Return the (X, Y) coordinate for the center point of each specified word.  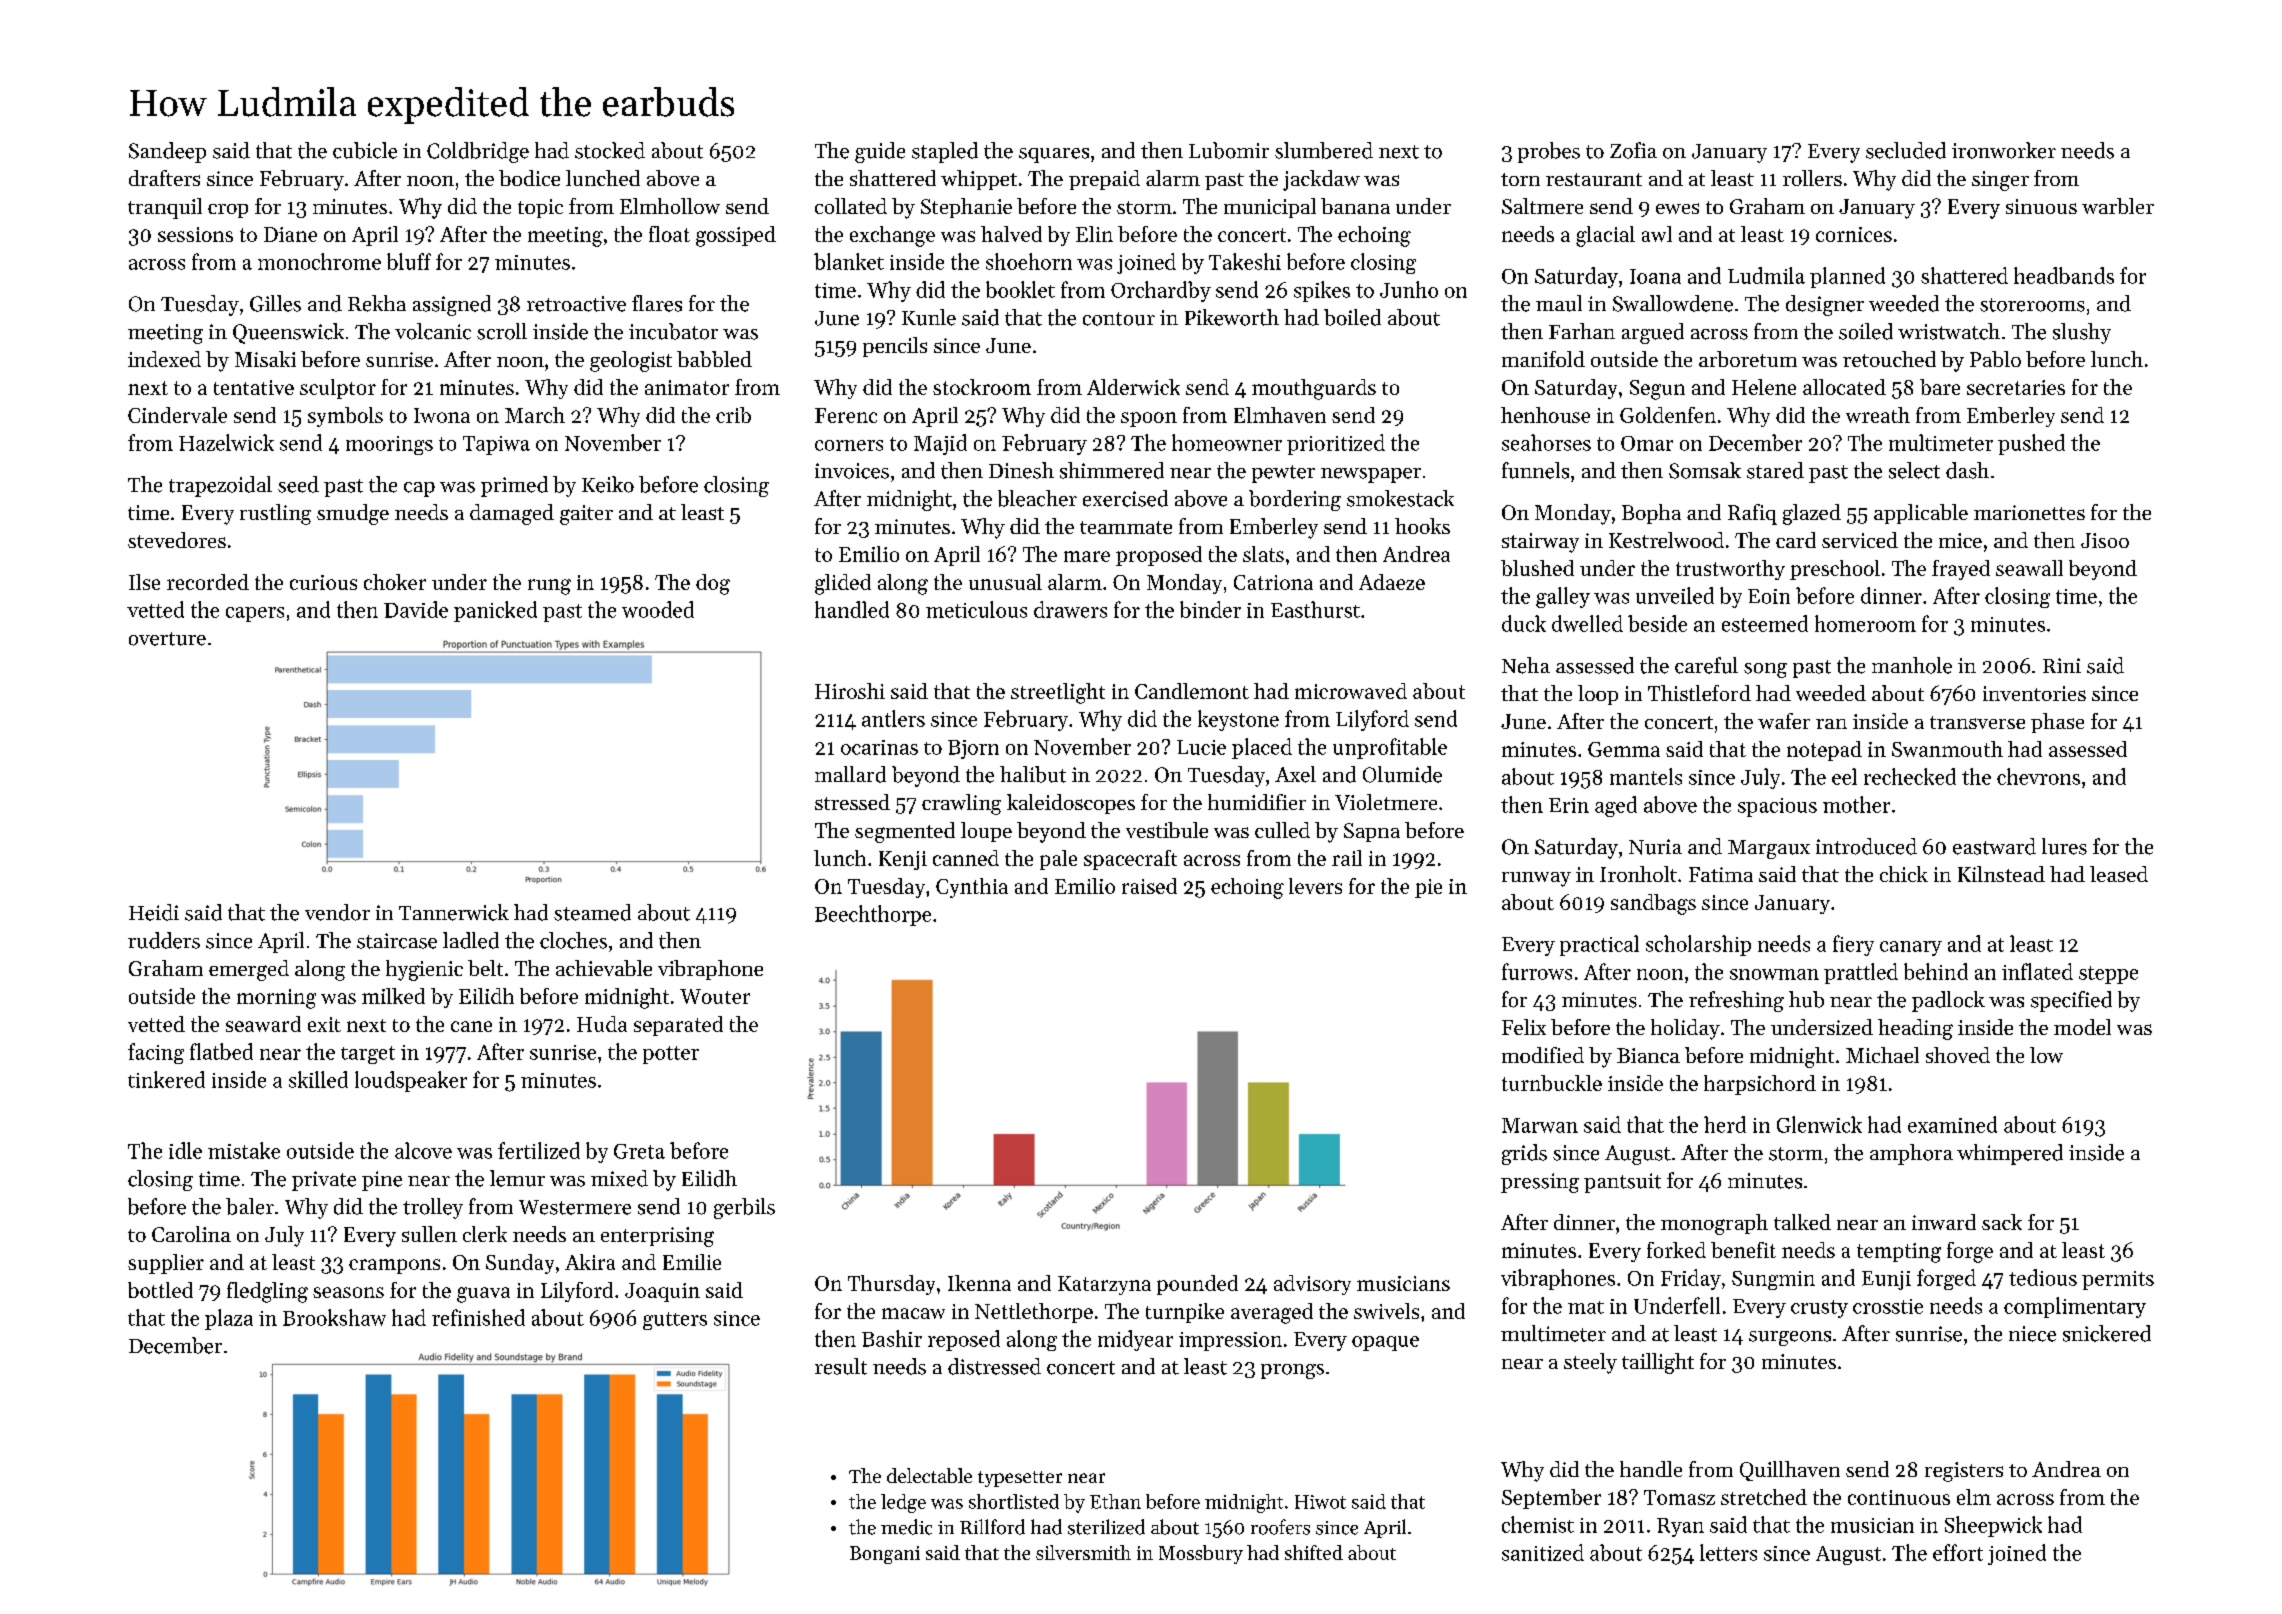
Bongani (885, 1555)
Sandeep (167, 152)
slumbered (1324, 150)
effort (1958, 1552)
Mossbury (1201, 1554)
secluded (1906, 150)
